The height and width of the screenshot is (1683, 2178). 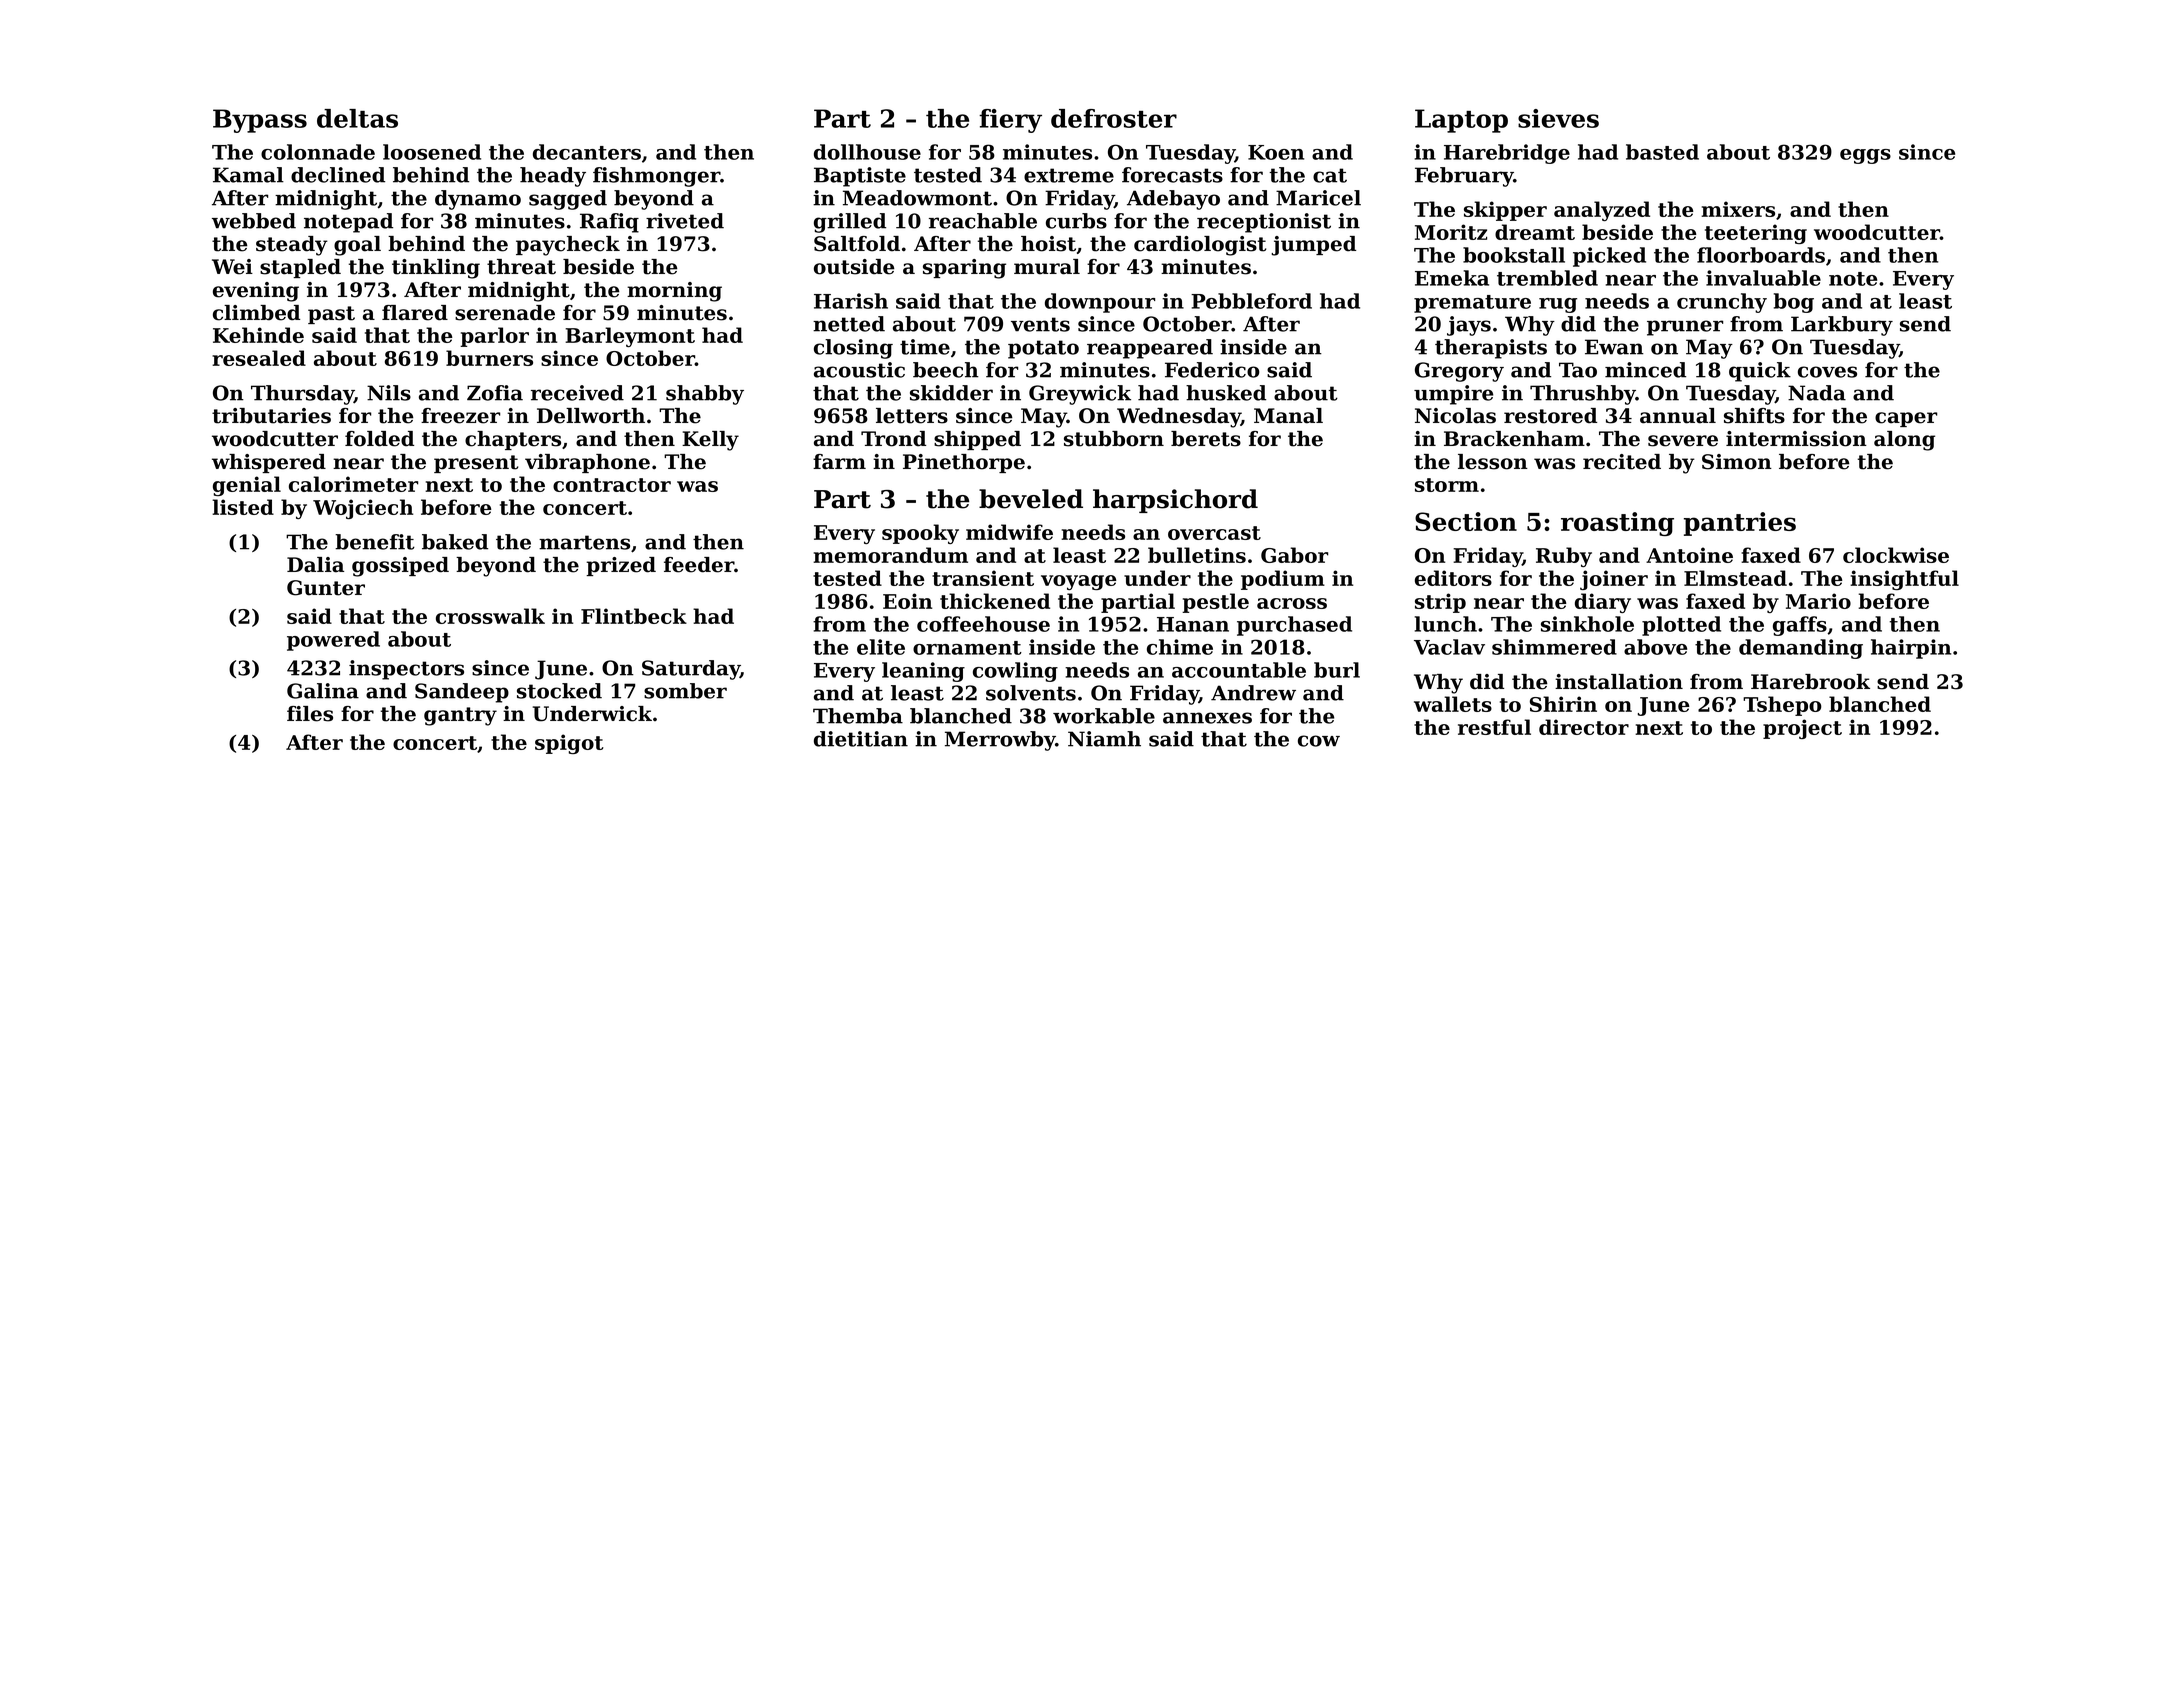 I want to click on decanters, so click(x=587, y=152).
